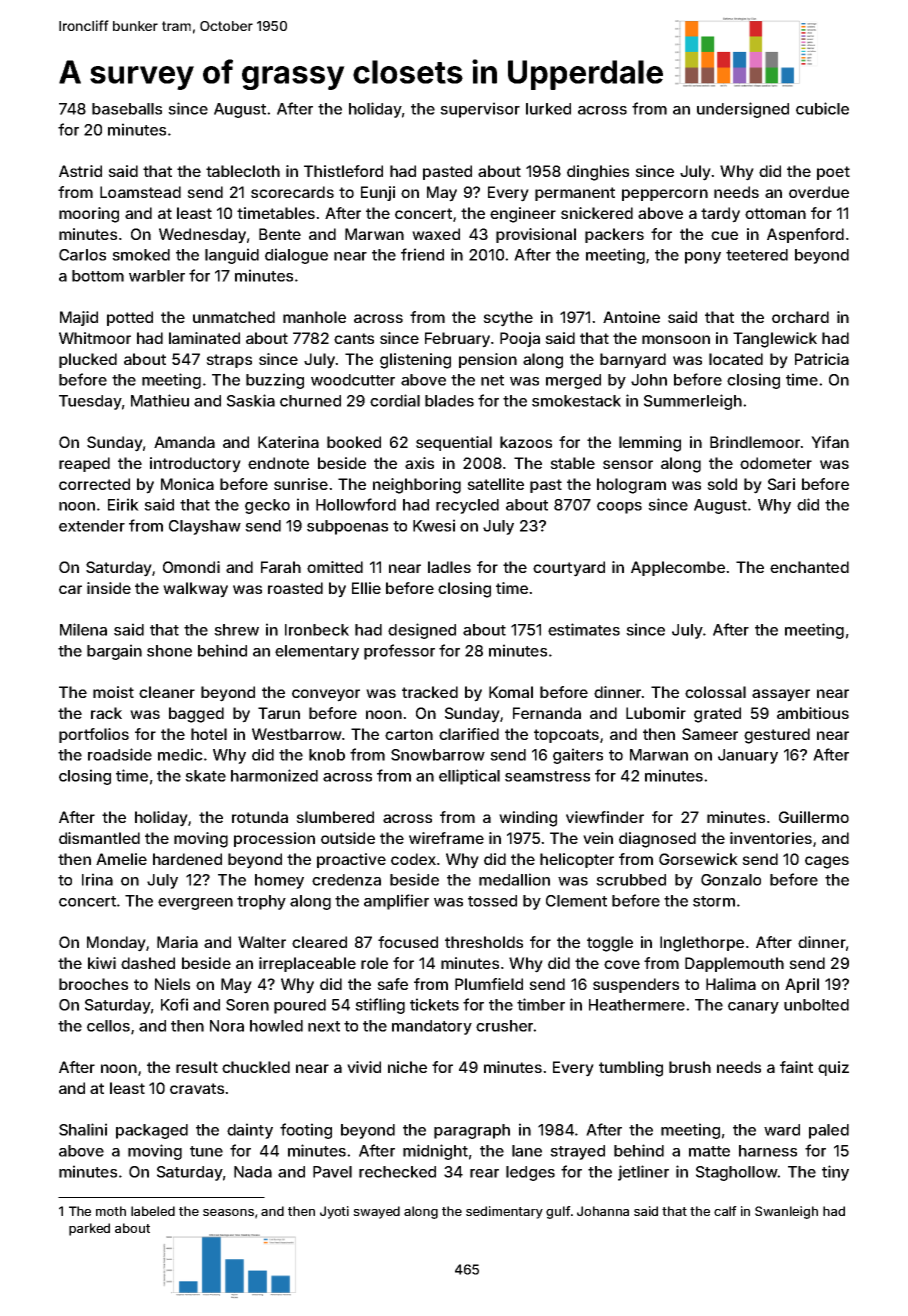 This document has width=908, height=1316. Describe the element at coordinates (734, 964) in the document. I see `Dapplemouth` at that location.
